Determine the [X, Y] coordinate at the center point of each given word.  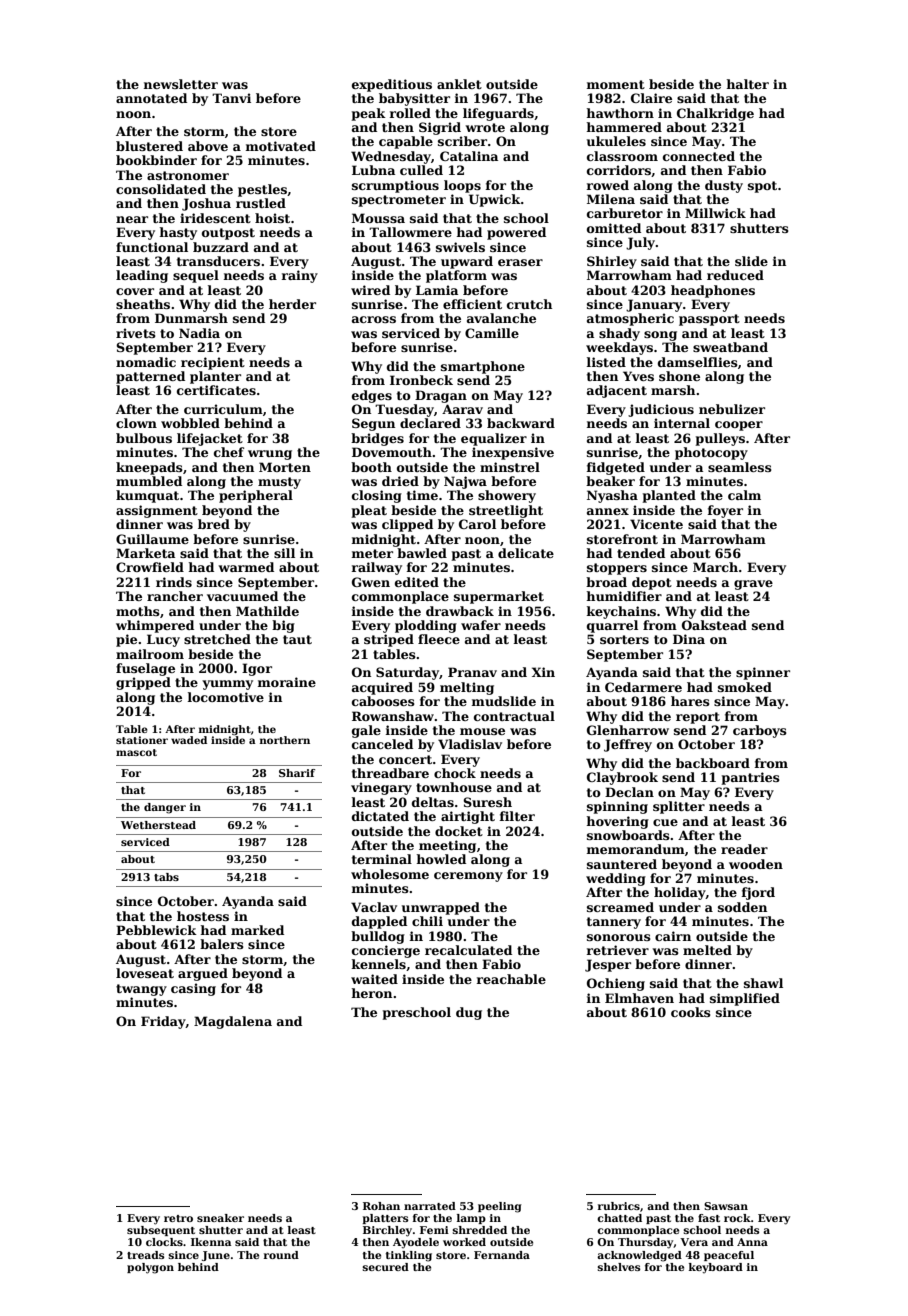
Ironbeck [421, 380]
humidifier [624, 596]
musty [279, 483]
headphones [713, 291]
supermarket [499, 597]
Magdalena [233, 1022]
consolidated [161, 189]
